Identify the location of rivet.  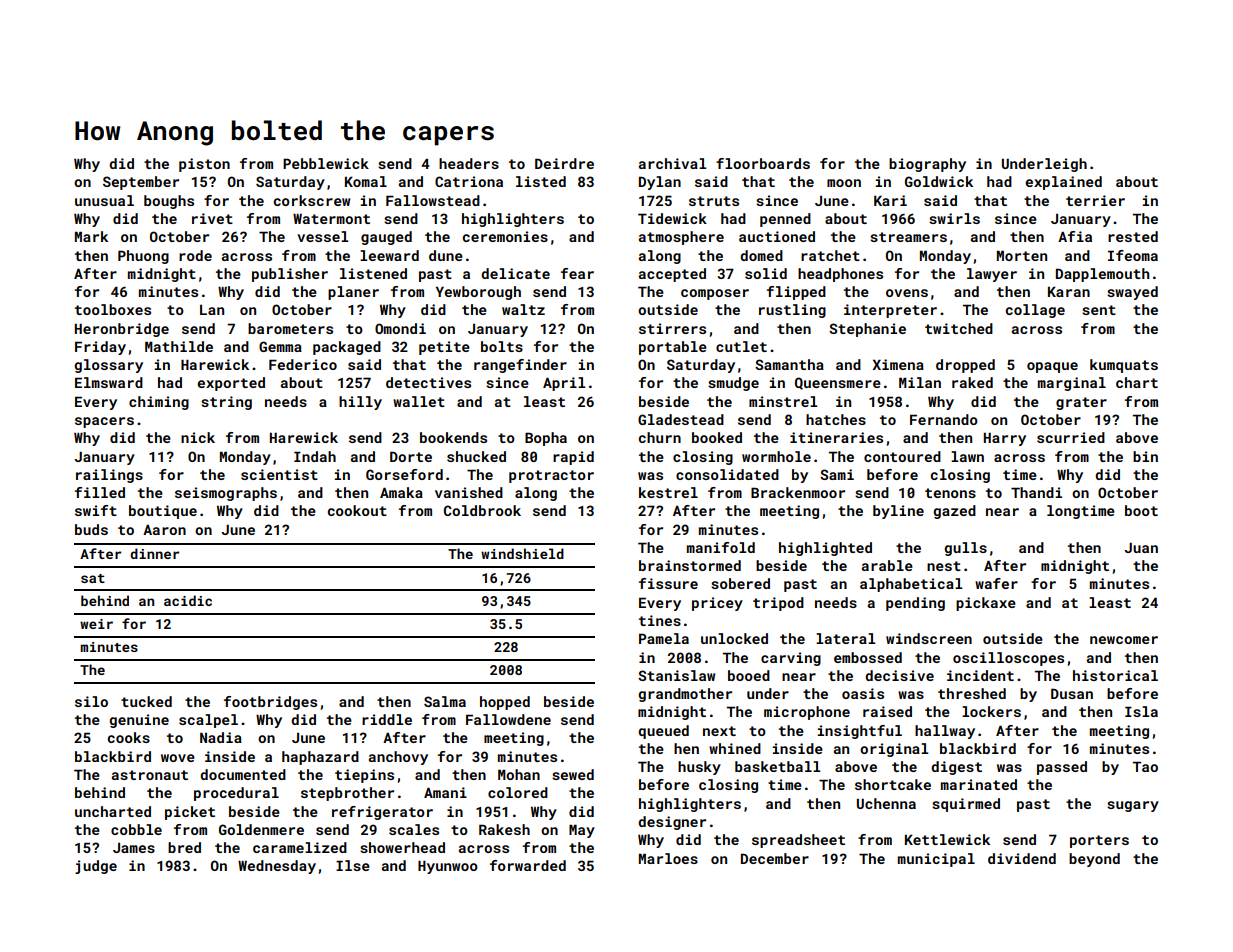
(212, 218).
